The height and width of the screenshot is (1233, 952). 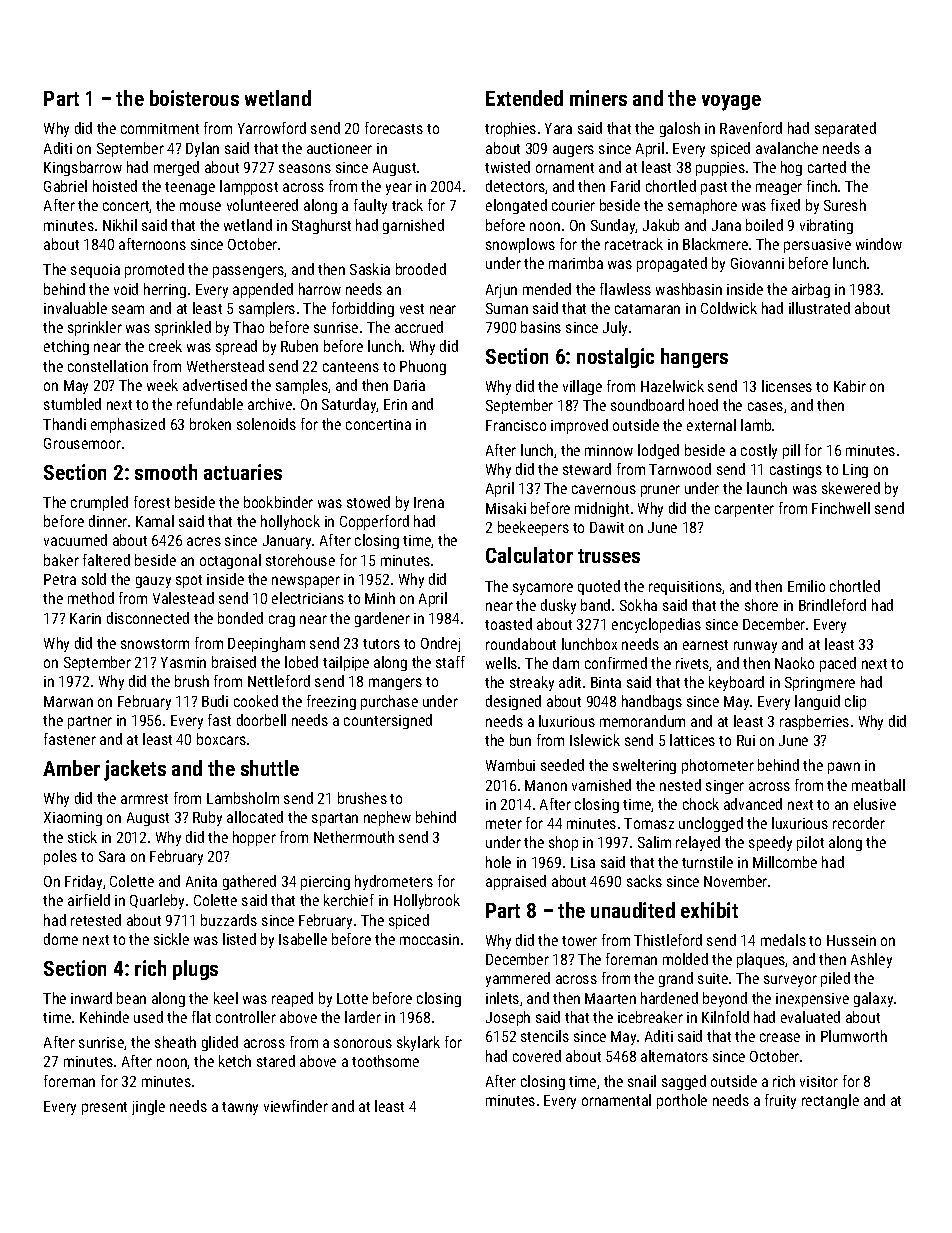 I want to click on boisterous, so click(x=194, y=98).
